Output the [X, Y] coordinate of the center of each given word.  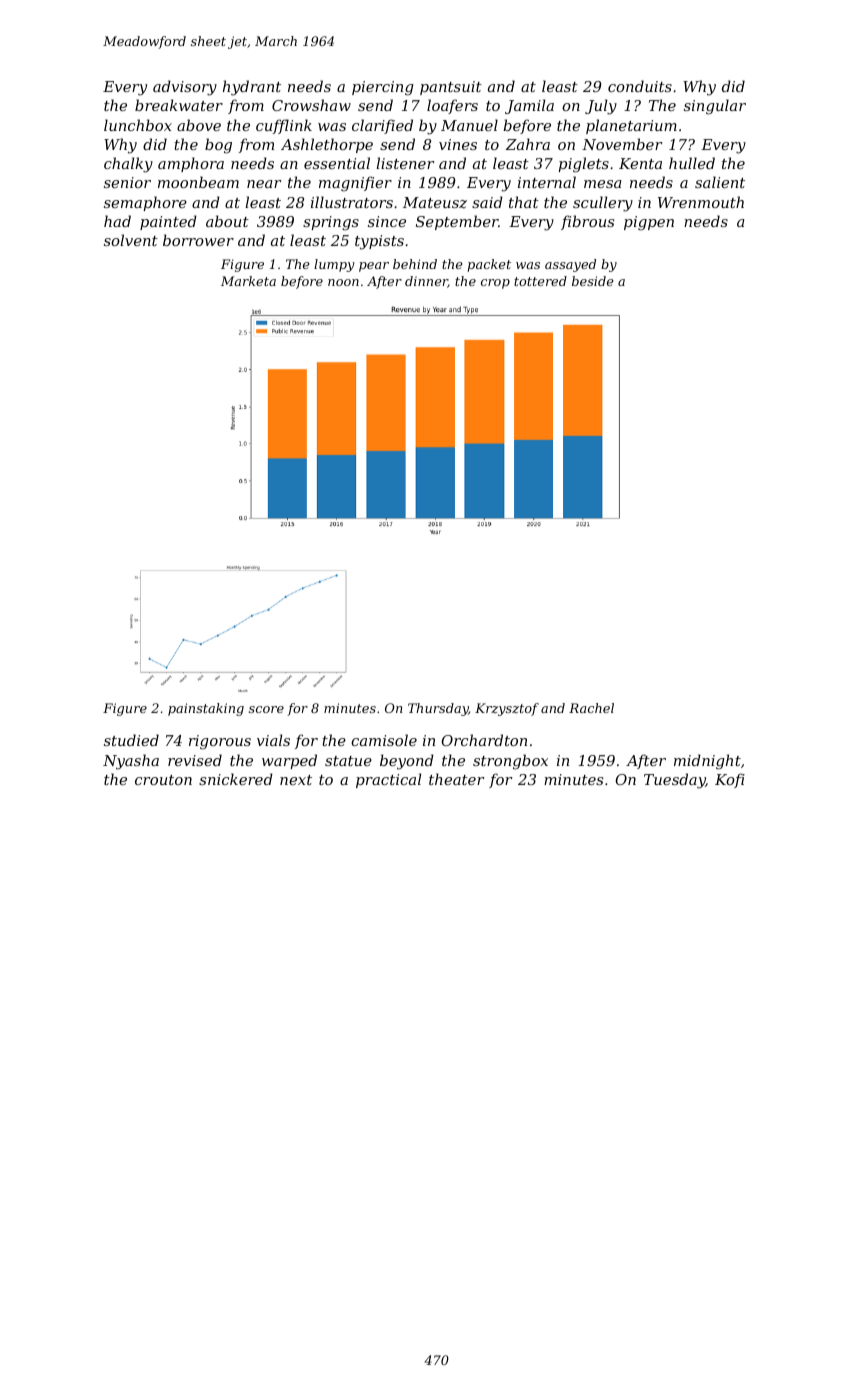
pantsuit [451, 88]
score [266, 709]
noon [343, 282]
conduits [640, 86]
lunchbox [138, 125]
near [264, 184]
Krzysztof [507, 709]
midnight [707, 762]
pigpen [649, 223]
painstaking [206, 709]
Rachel [591, 708]
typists [379, 242]
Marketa [248, 281]
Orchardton [484, 740]
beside [593, 281]
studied [131, 740]
